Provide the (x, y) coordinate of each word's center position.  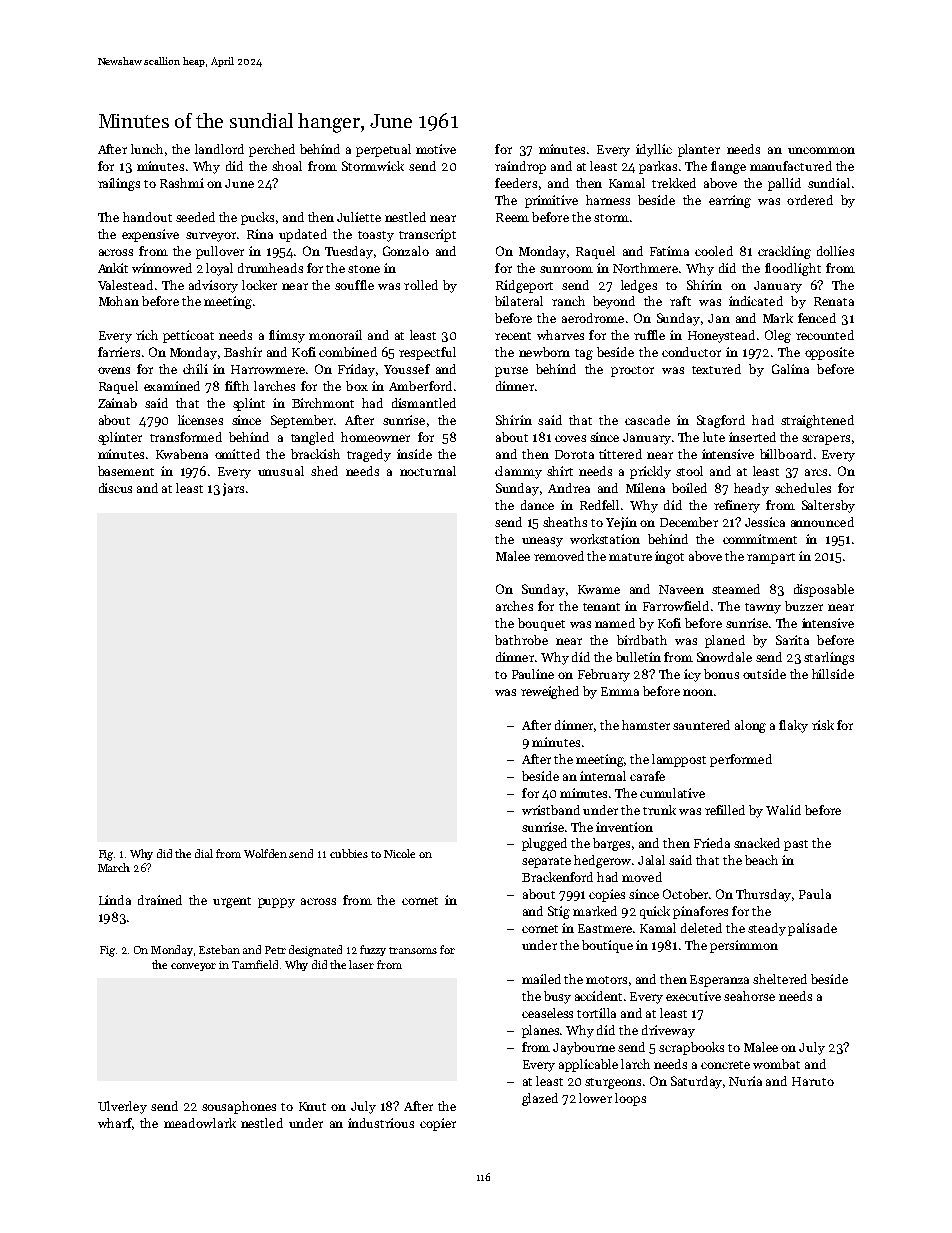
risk (823, 725)
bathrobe (521, 640)
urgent (232, 902)
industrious (381, 1123)
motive (436, 149)
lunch (147, 149)
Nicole (399, 853)
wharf (115, 1123)
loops (630, 1099)
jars (233, 489)
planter (699, 150)
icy (692, 675)
